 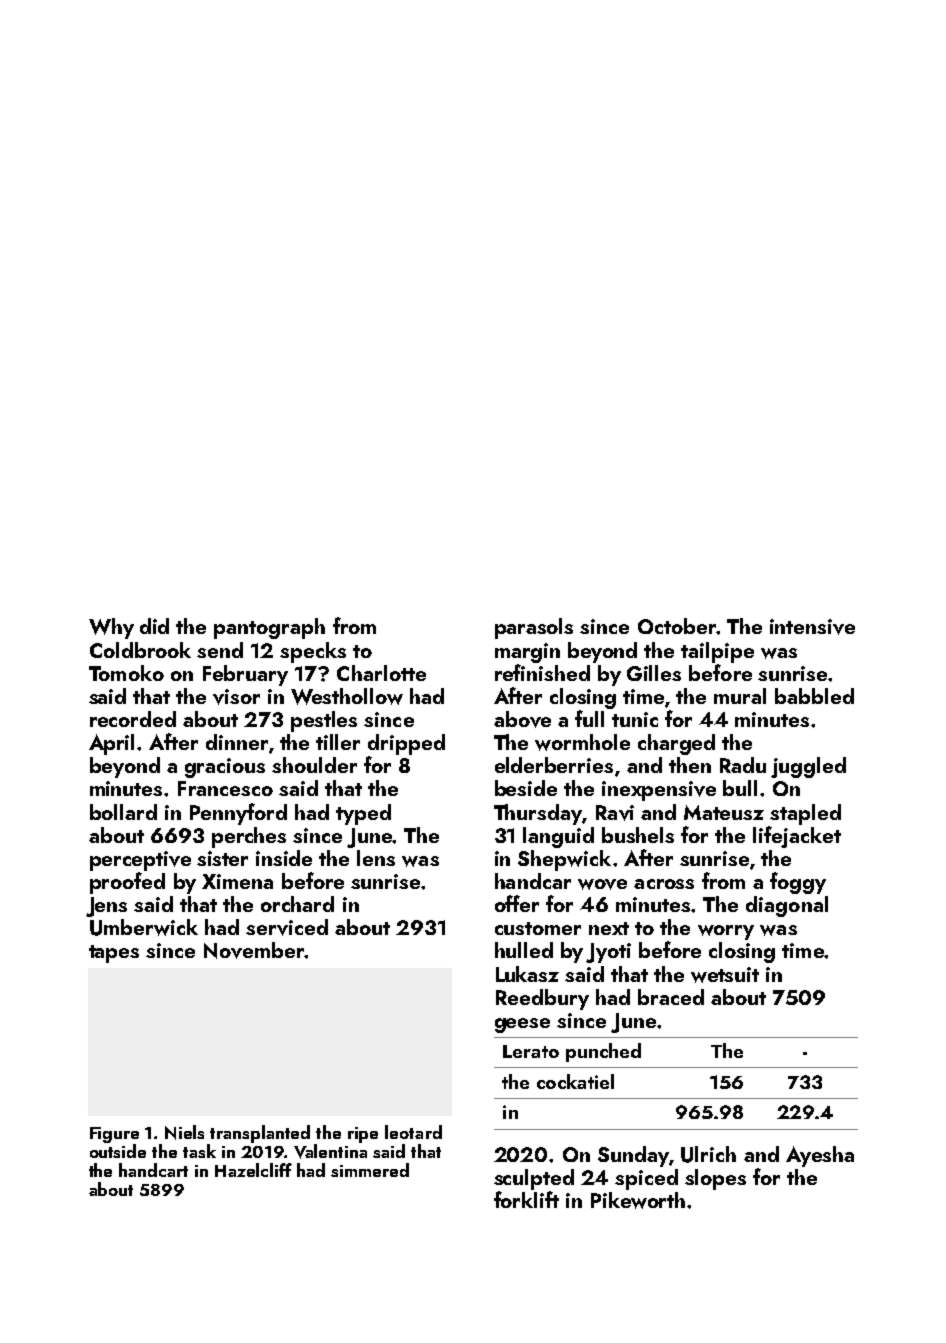 What do you see at coordinates (671, 997) in the screenshot?
I see `braced` at bounding box center [671, 997].
